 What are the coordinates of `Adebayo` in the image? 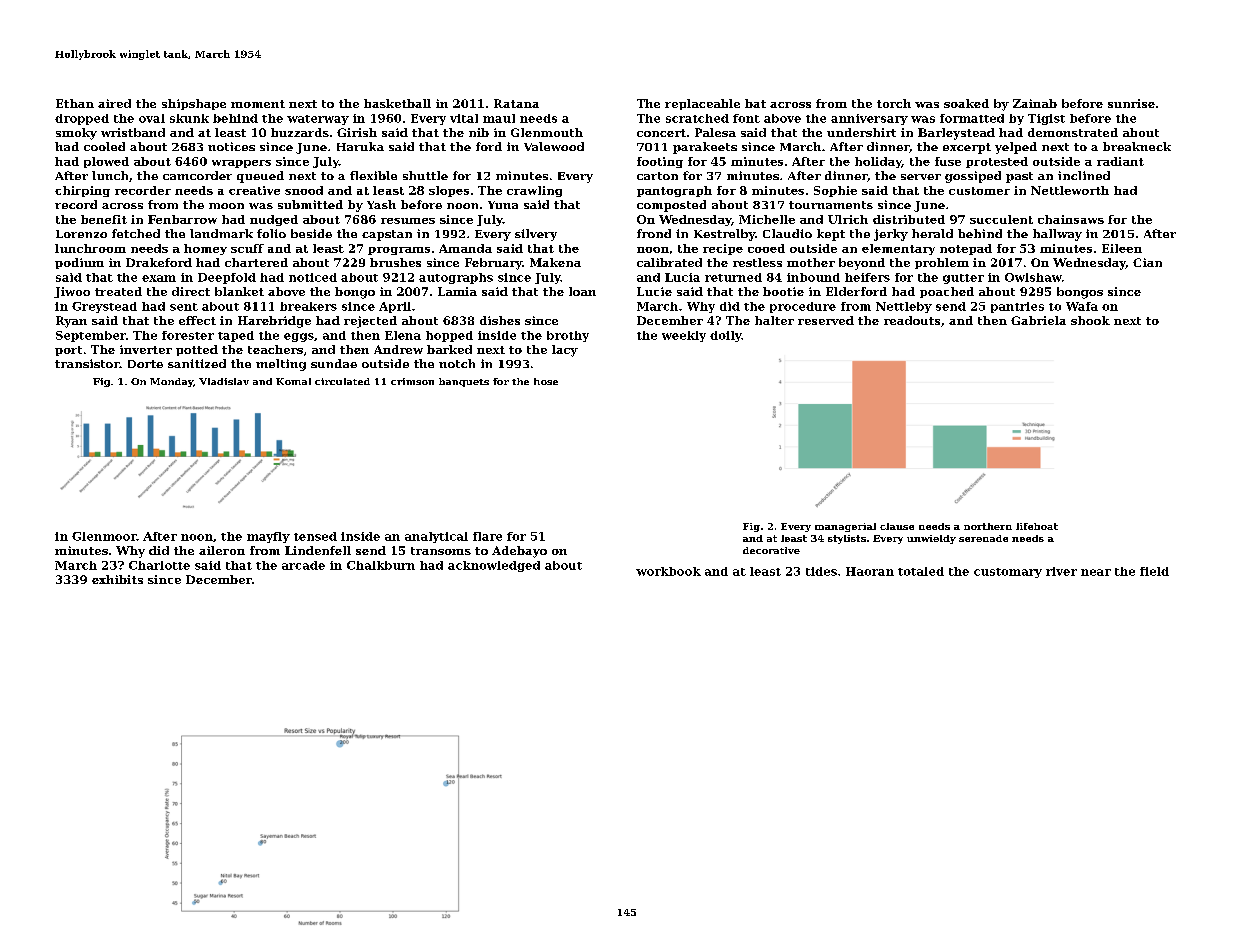 It's located at (519, 552).
